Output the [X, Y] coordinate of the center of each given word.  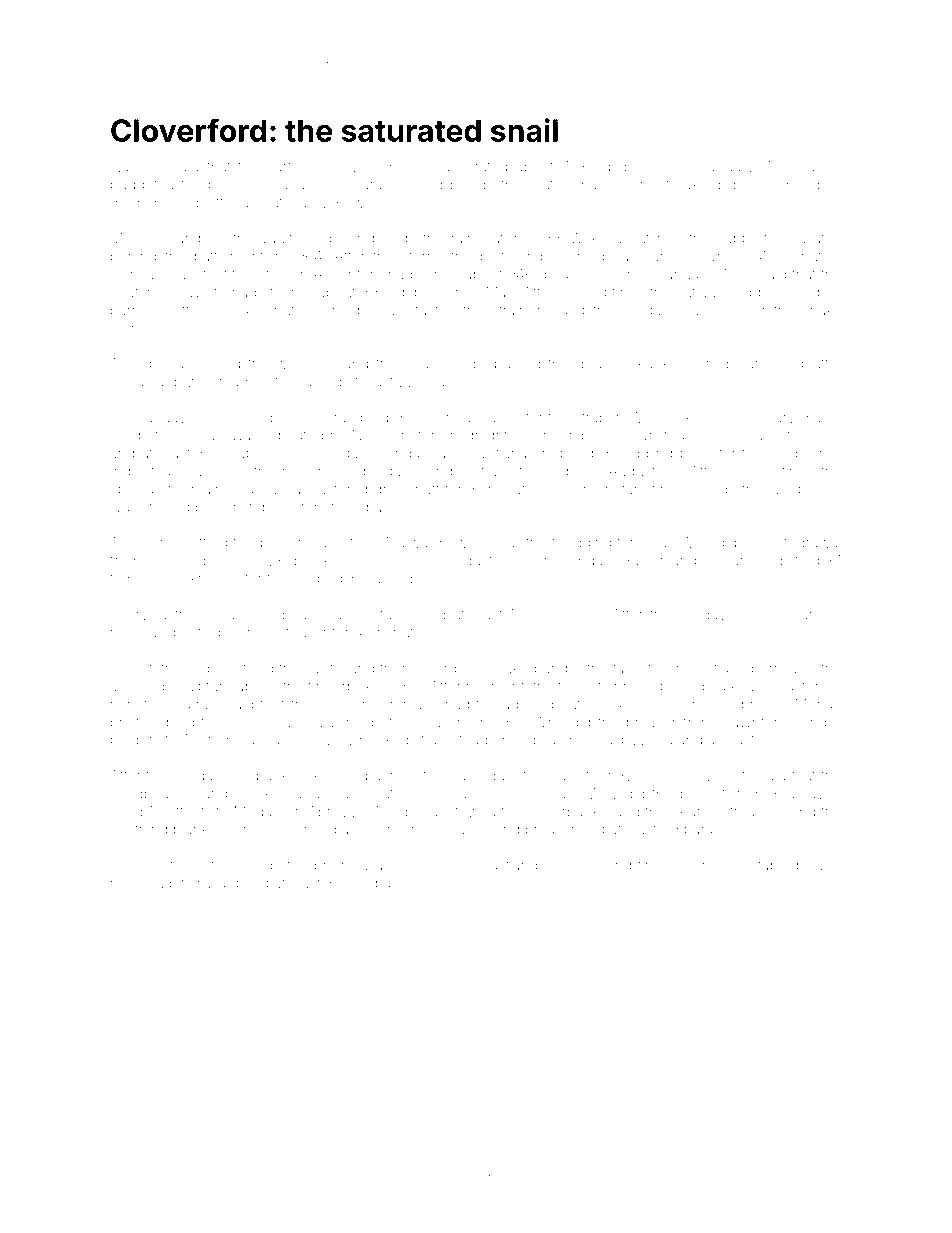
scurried [415, 184]
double [599, 363]
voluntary [764, 419]
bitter [185, 883]
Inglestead [145, 473]
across [395, 776]
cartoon [292, 167]
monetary [615, 491]
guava [164, 366]
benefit [702, 793]
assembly [374, 831]
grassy [251, 725]
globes [625, 169]
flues [497, 471]
